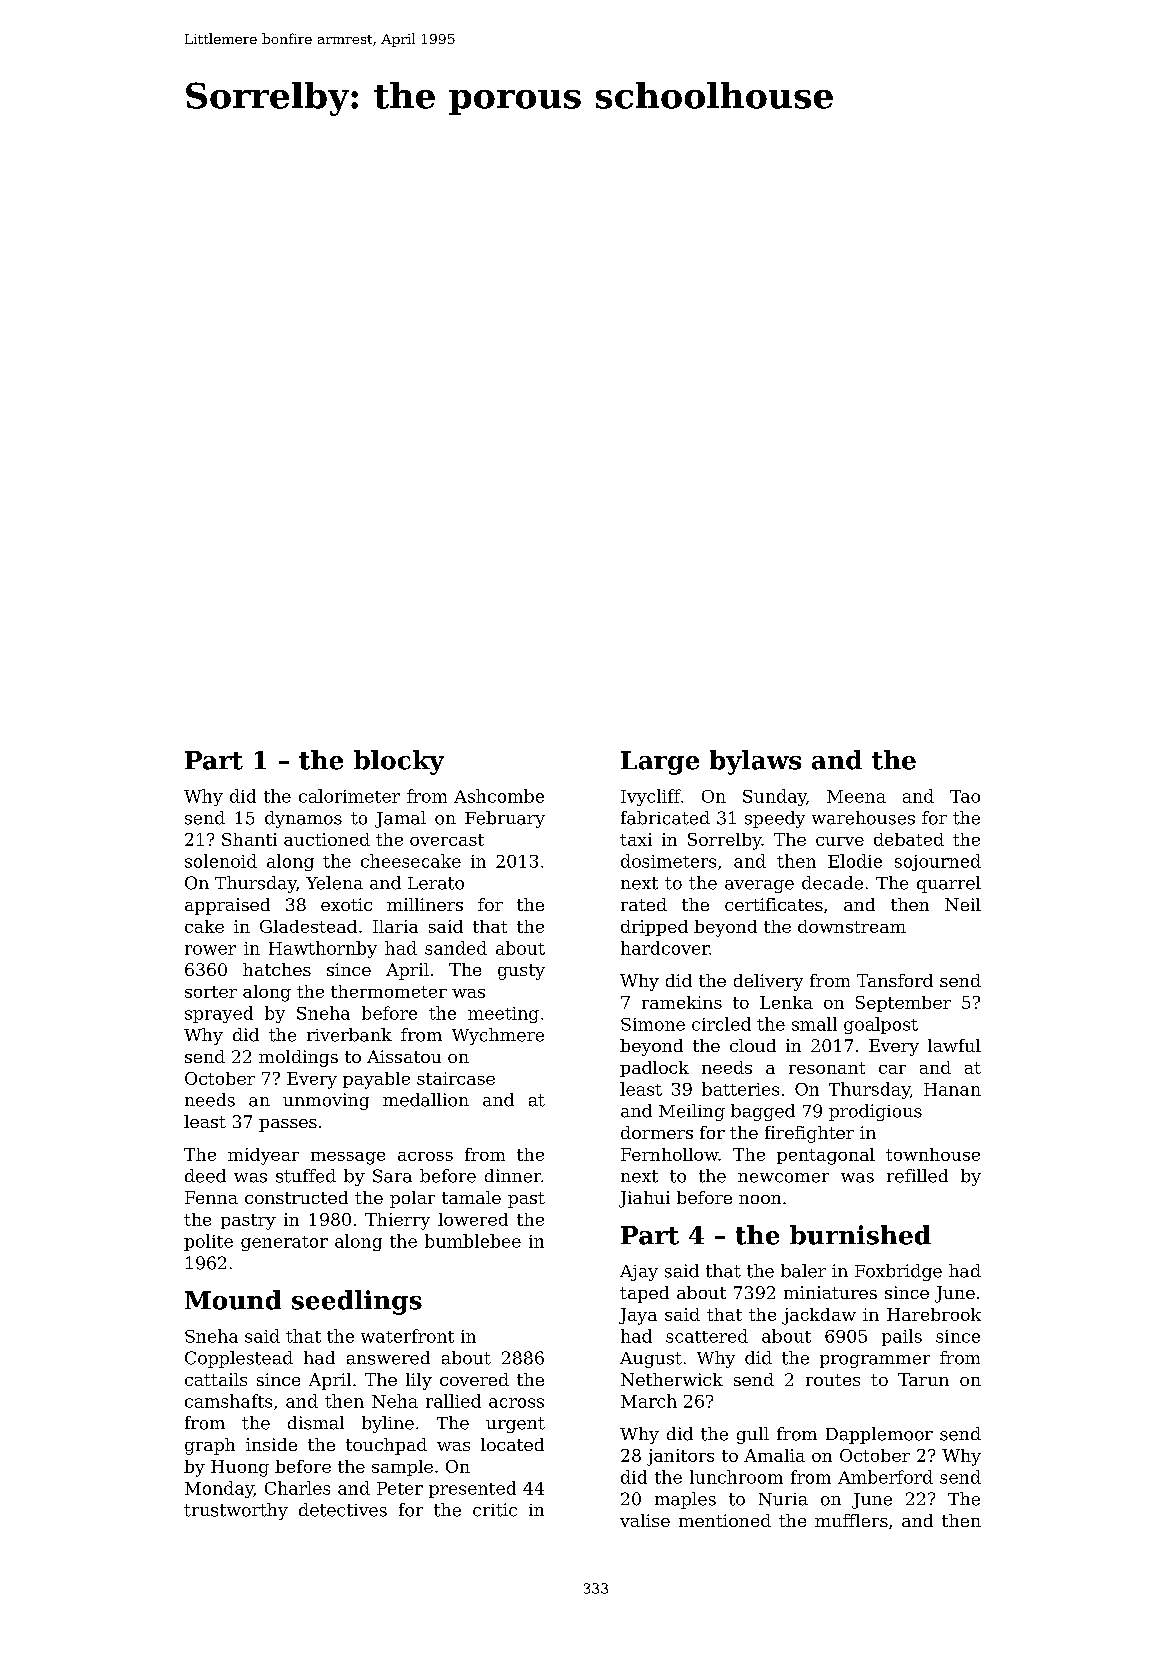  Describe the element at coordinates (827, 1068) in the page. I see `resonant` at that location.
